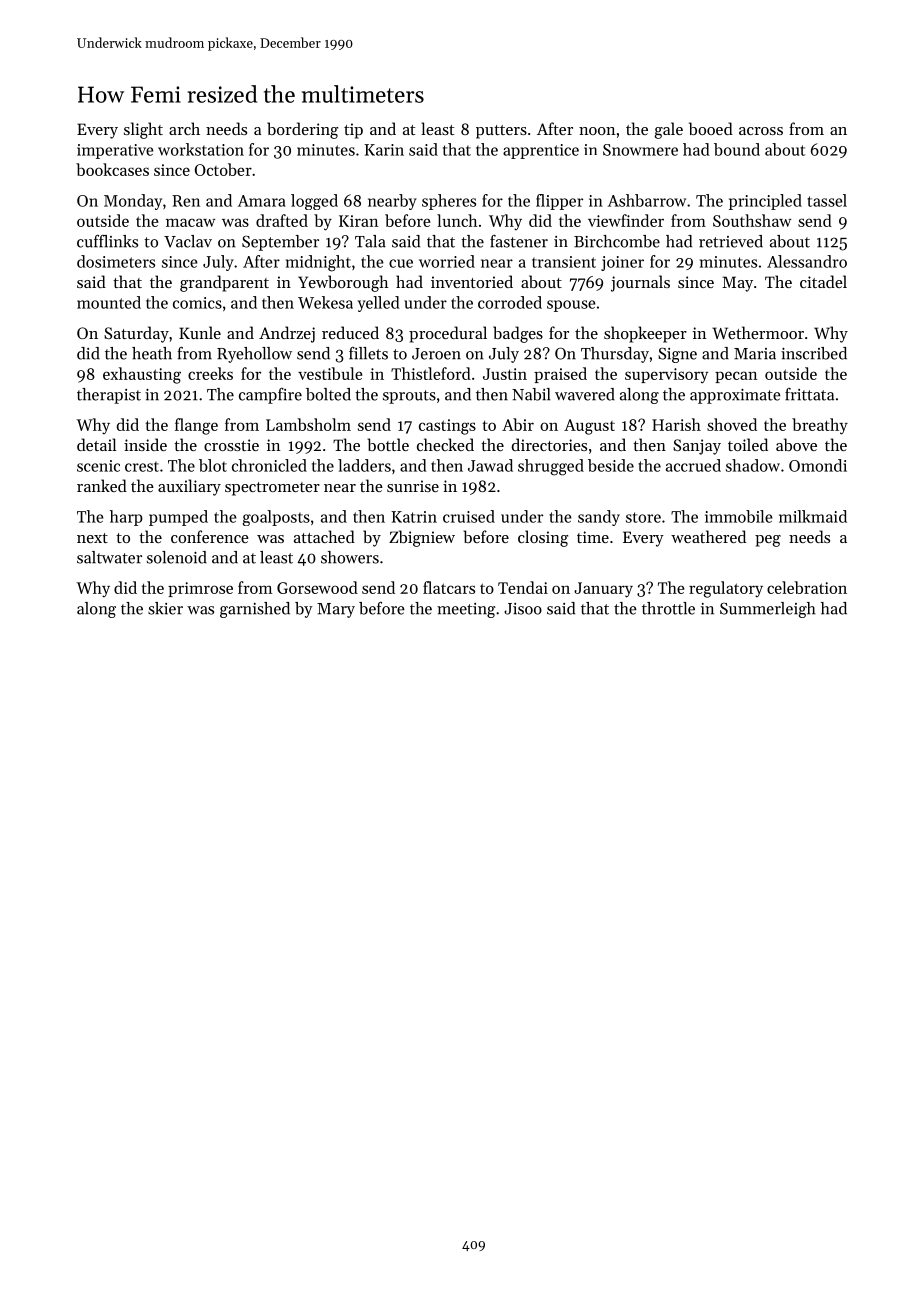 Image resolution: width=924 pixels, height=1308 pixels. I want to click on flipper, so click(559, 202).
